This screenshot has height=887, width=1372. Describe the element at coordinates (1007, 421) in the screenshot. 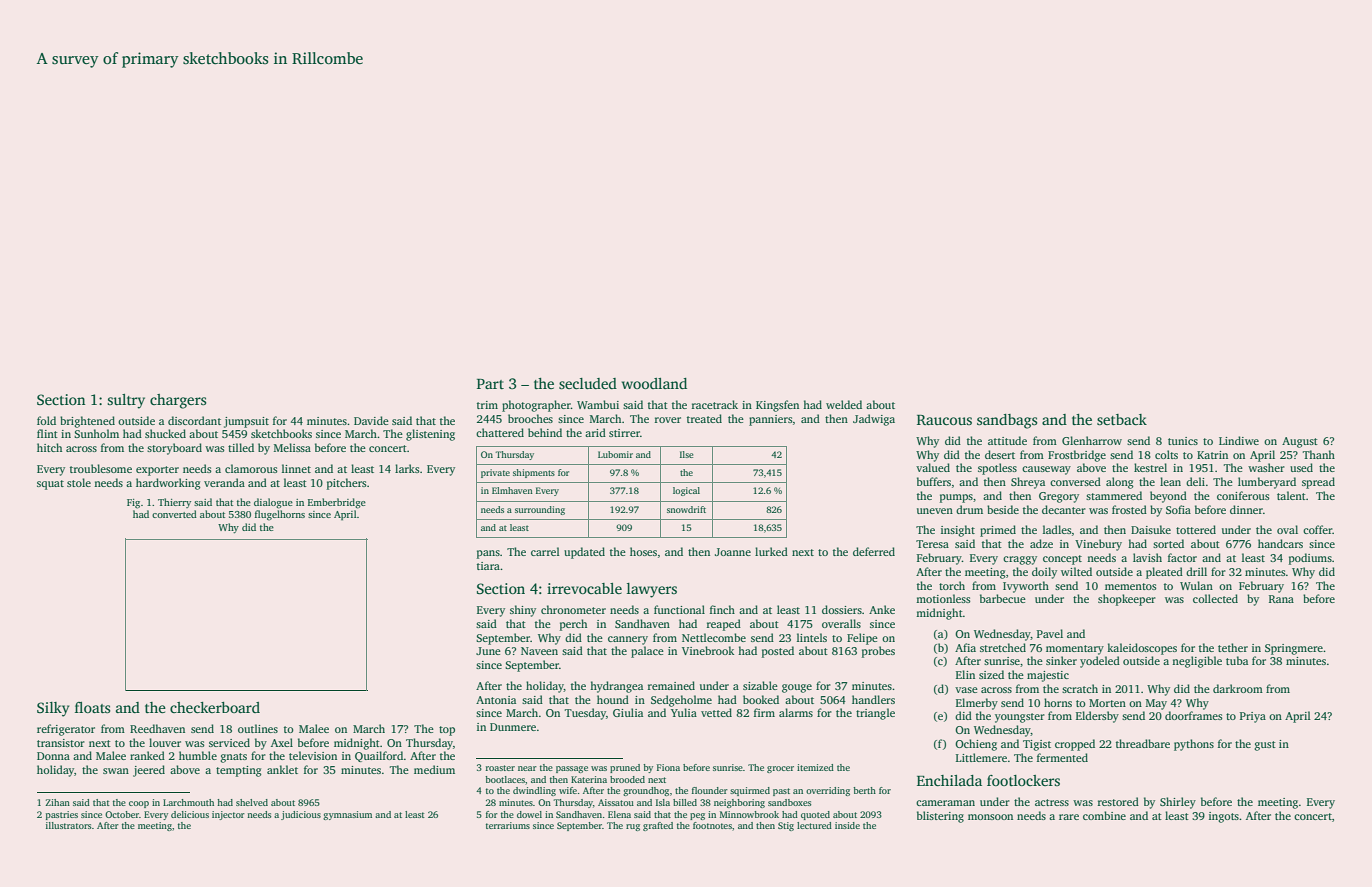

I see `sandbags` at that location.
